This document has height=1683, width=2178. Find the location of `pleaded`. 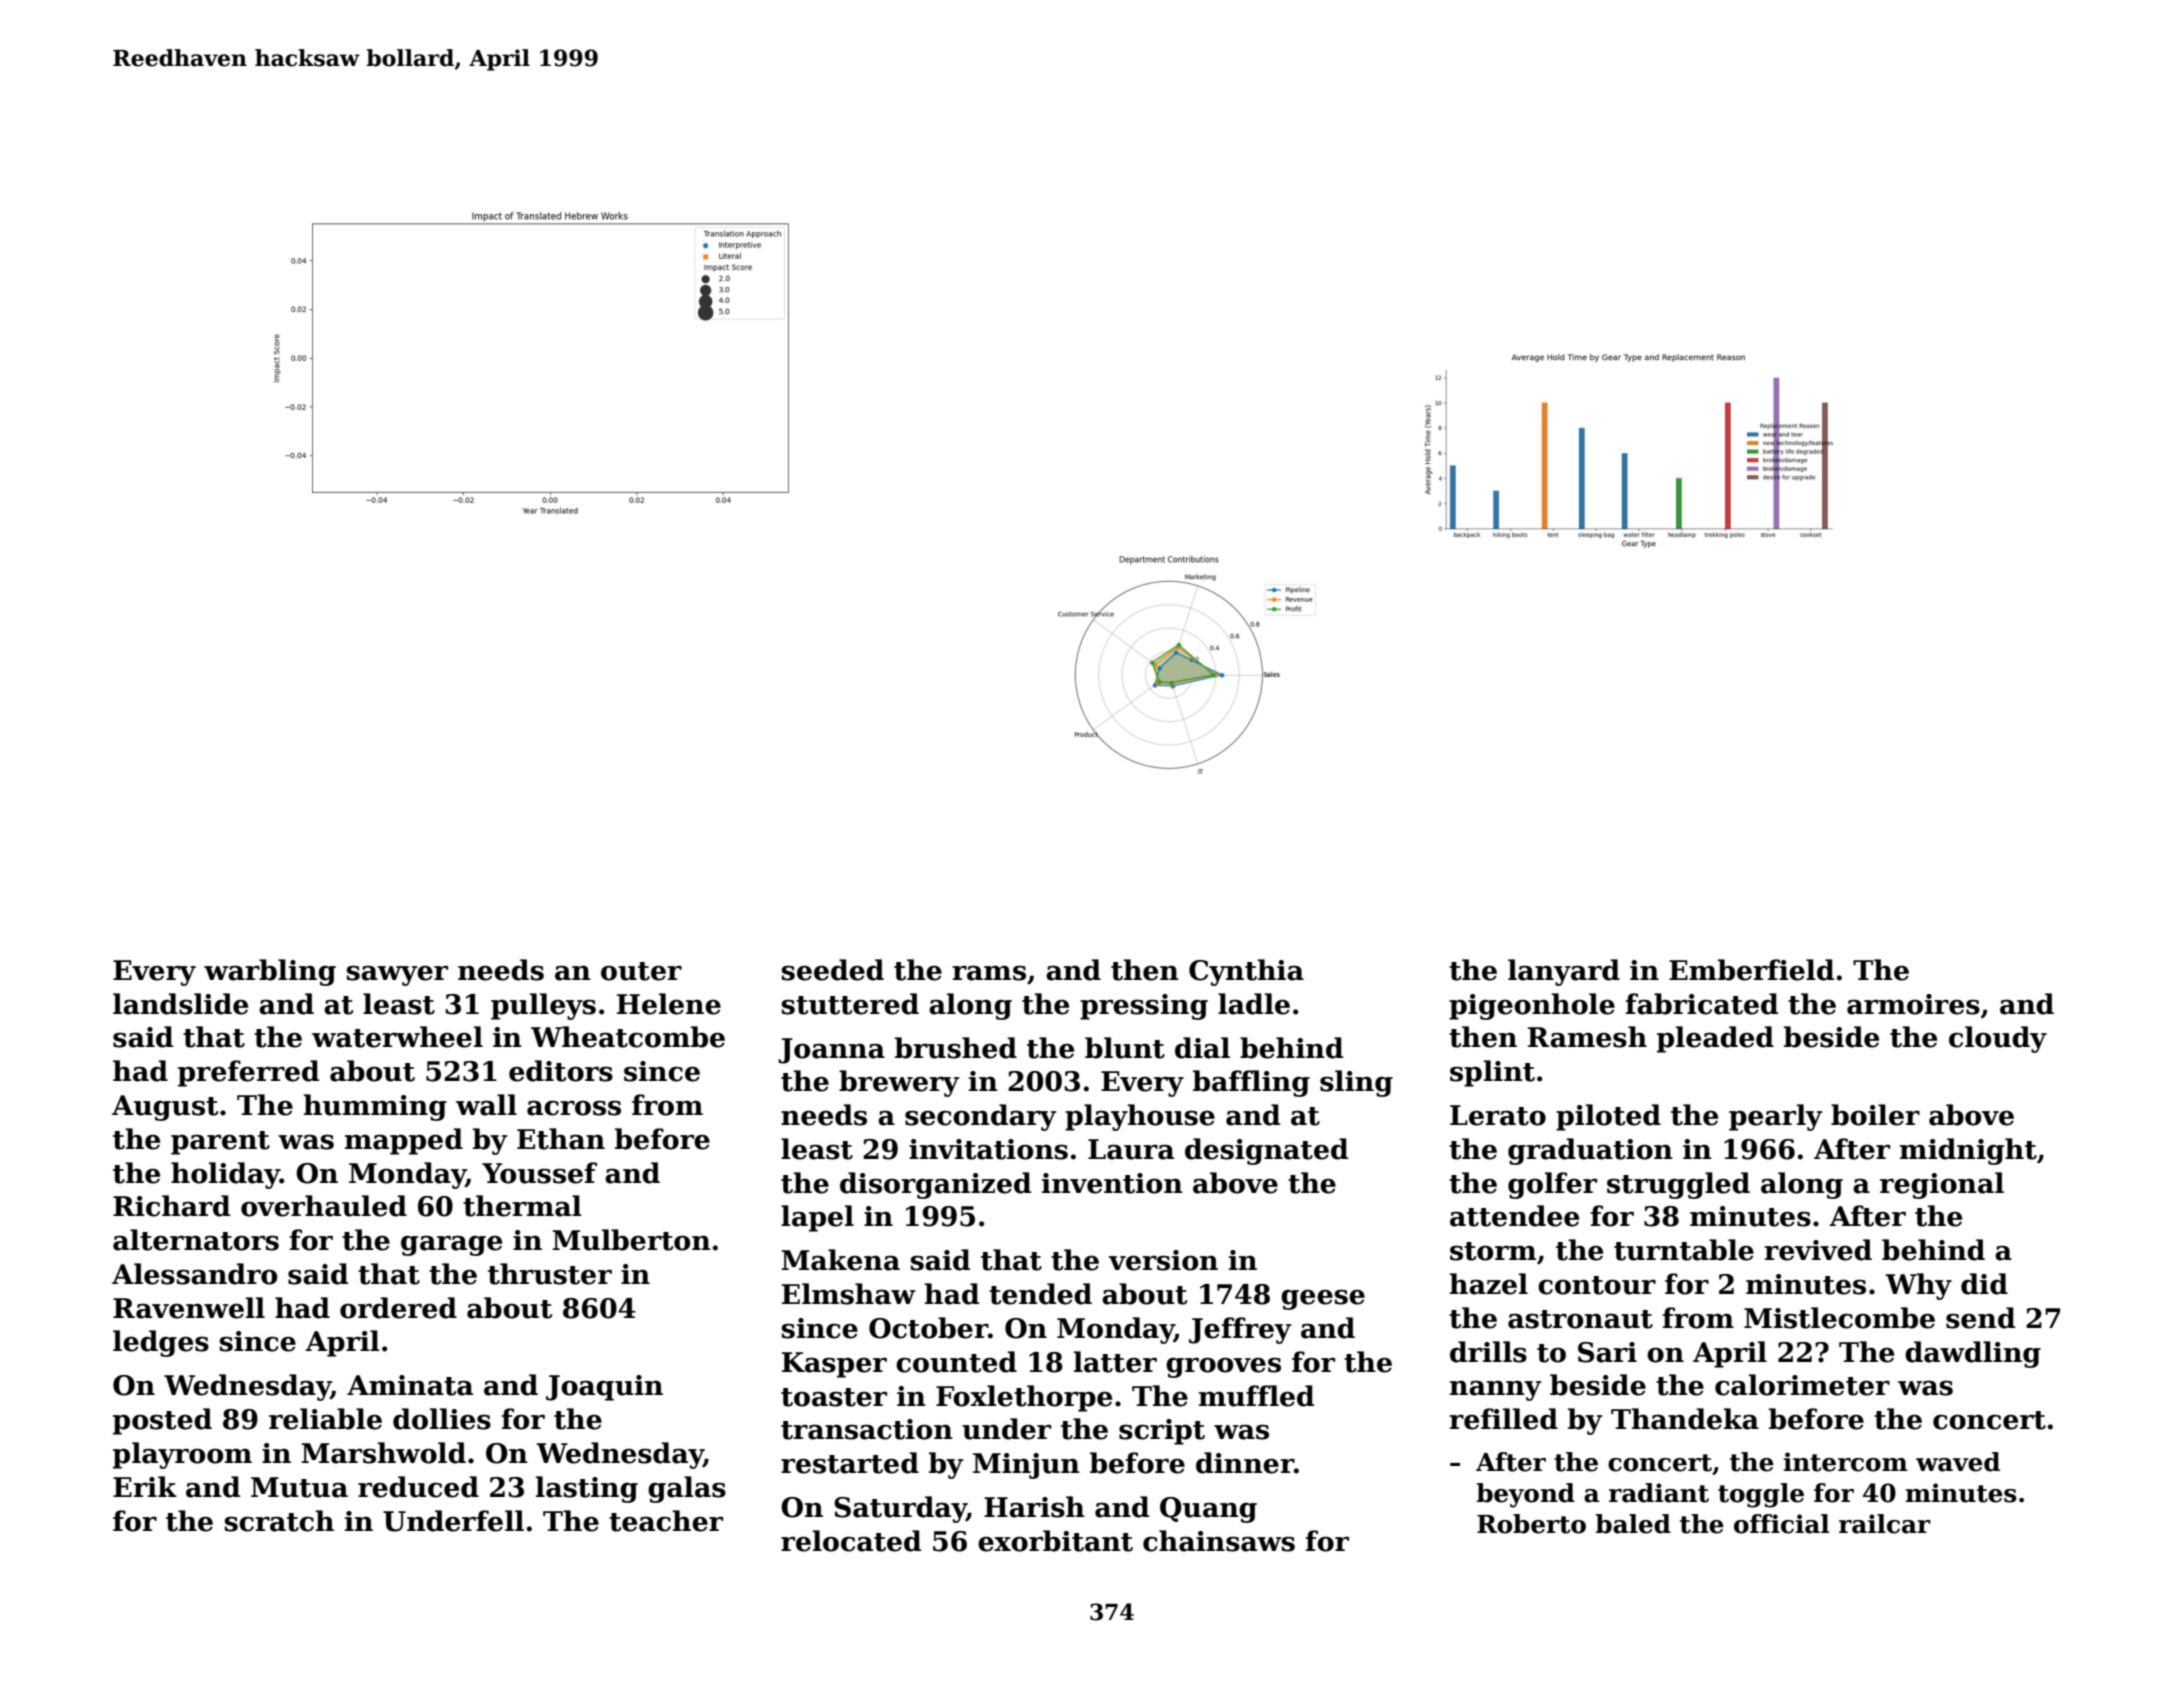

pleaded is located at coordinates (1715, 1039).
